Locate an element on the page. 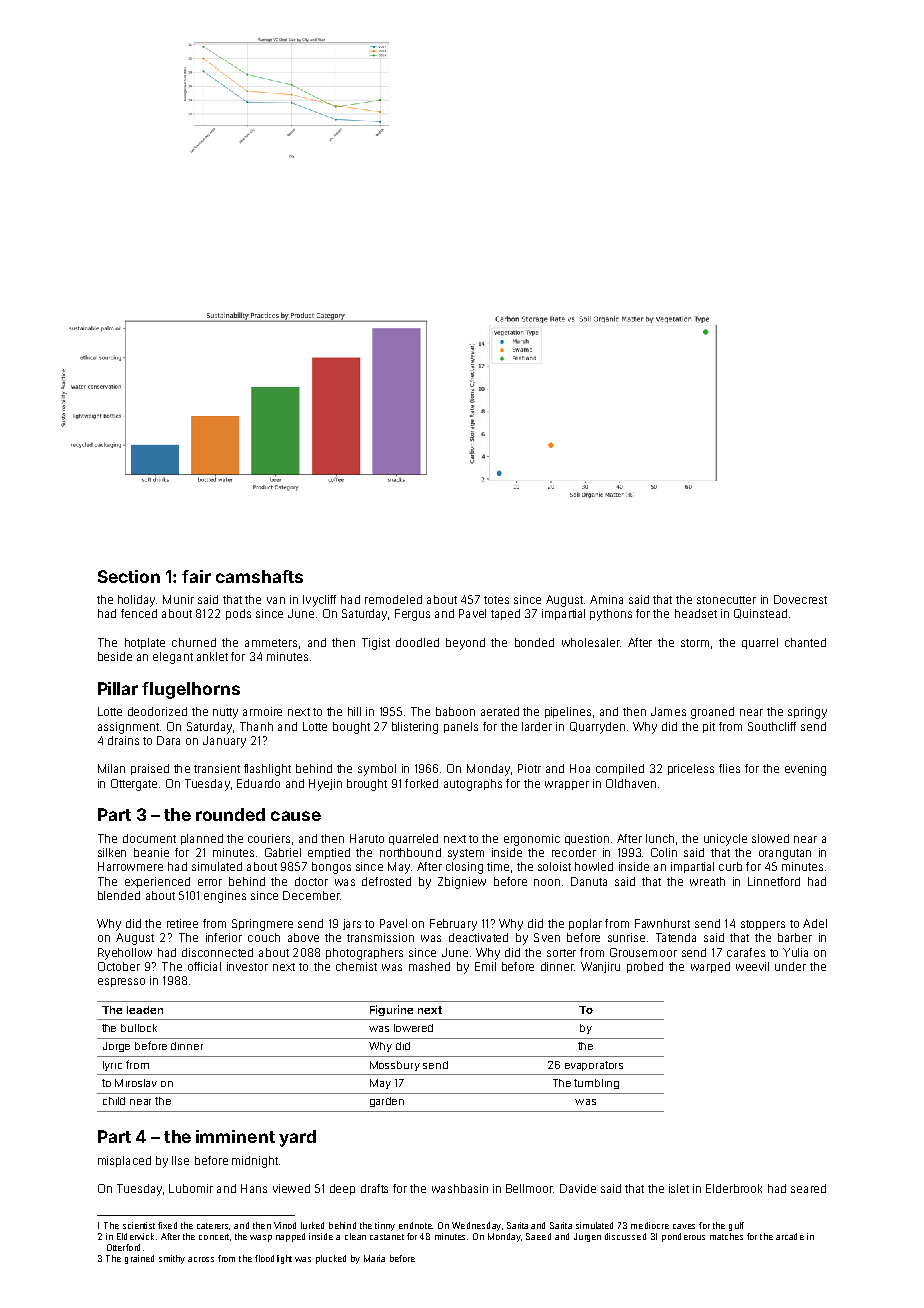 The image size is (924, 1308). arcade is located at coordinates (790, 1236).
